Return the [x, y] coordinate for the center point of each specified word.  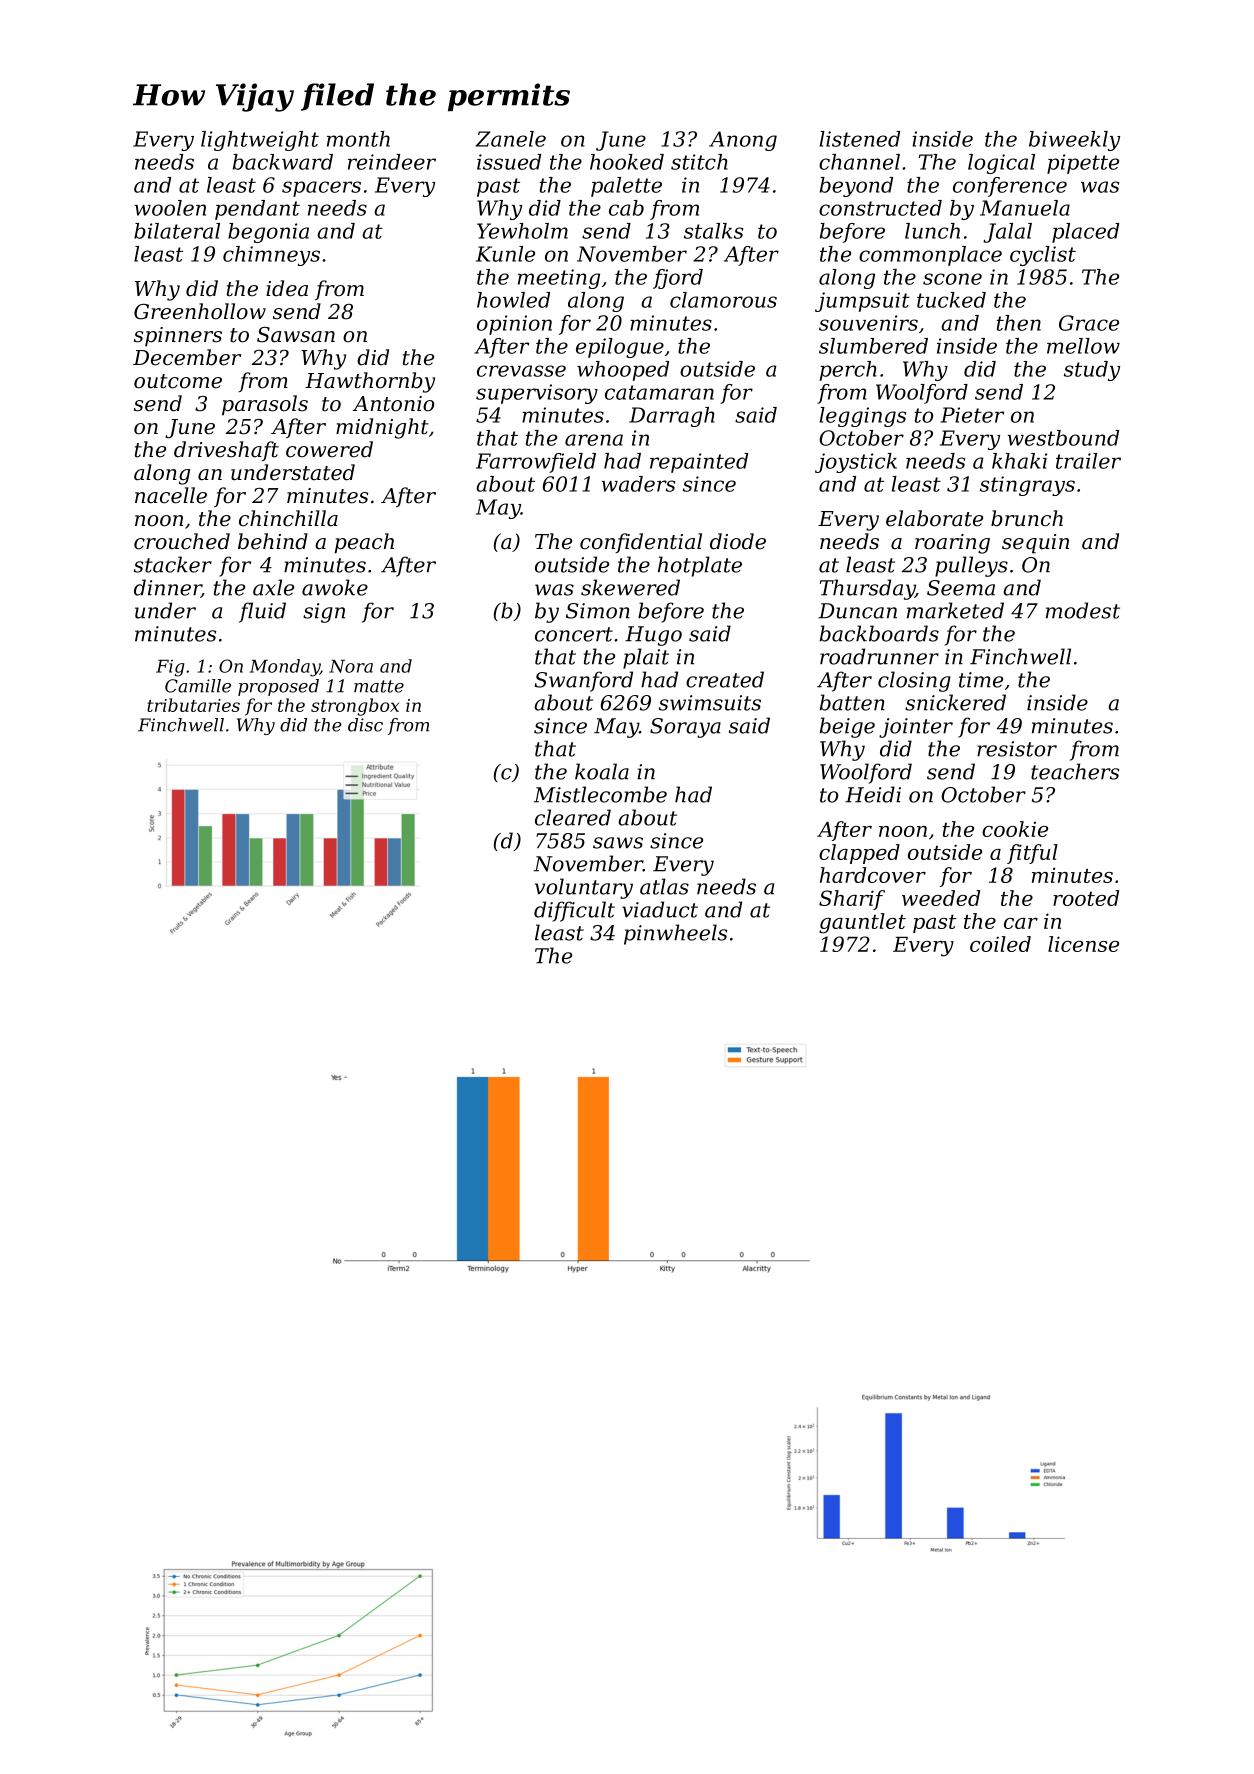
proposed [278, 687]
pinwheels [675, 934]
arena [594, 440]
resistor [1017, 749]
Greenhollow [200, 311]
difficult [574, 911]
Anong [743, 141]
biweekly [1074, 141]
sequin [1035, 544]
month [358, 139]
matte [379, 686]
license [1083, 944]
